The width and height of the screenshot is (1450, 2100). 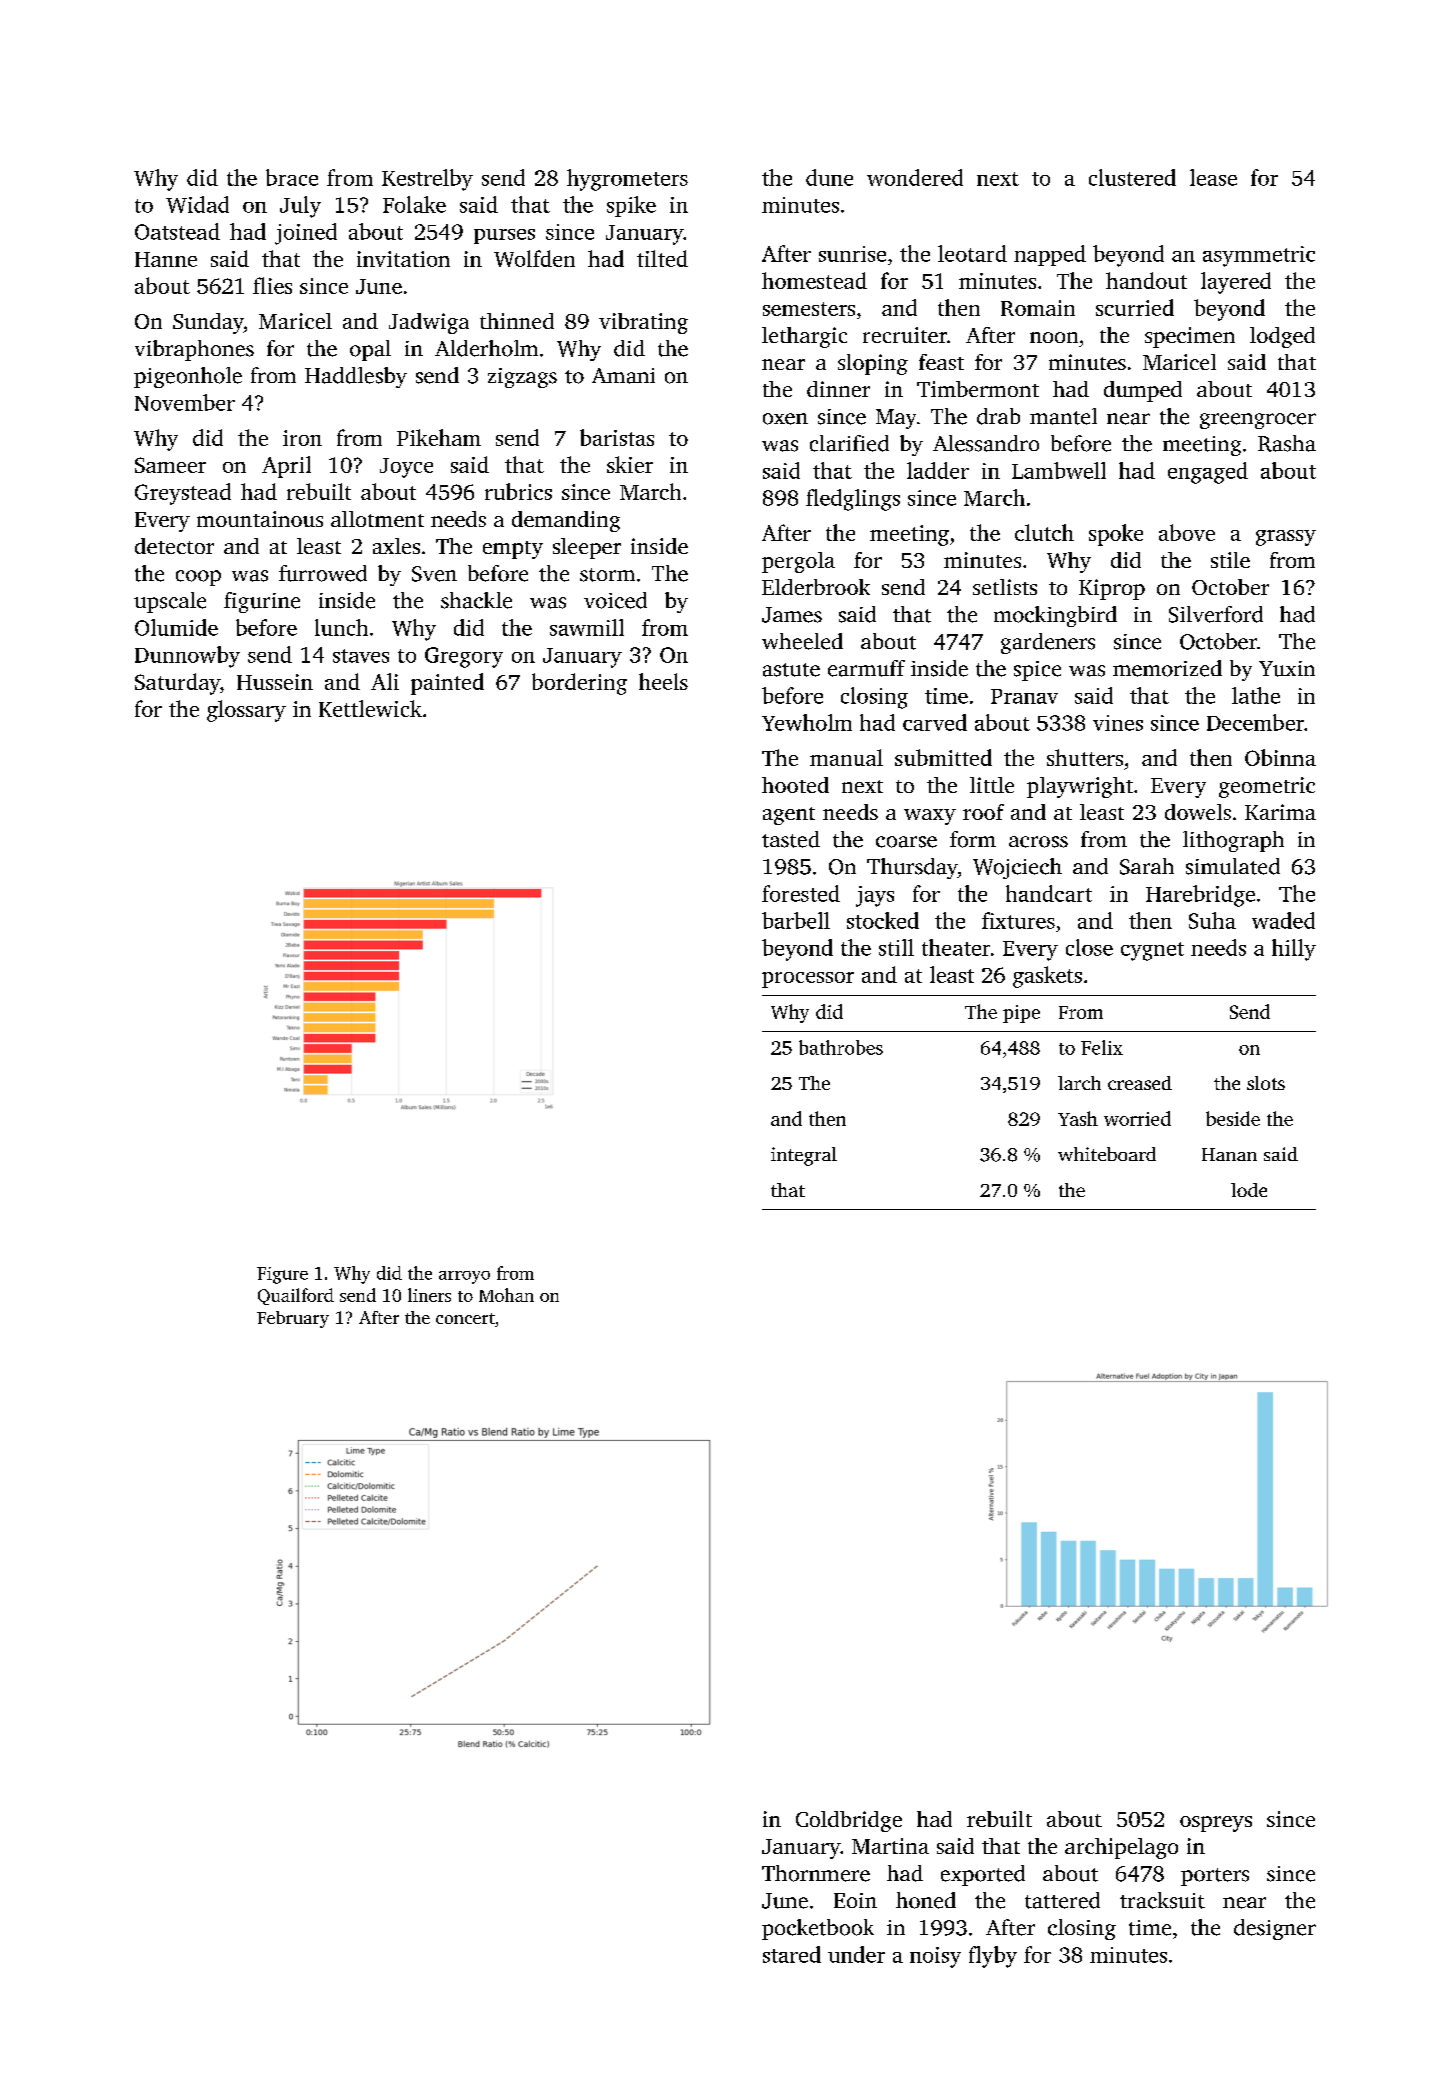 What do you see at coordinates (246, 711) in the screenshot?
I see `glossary` at bounding box center [246, 711].
